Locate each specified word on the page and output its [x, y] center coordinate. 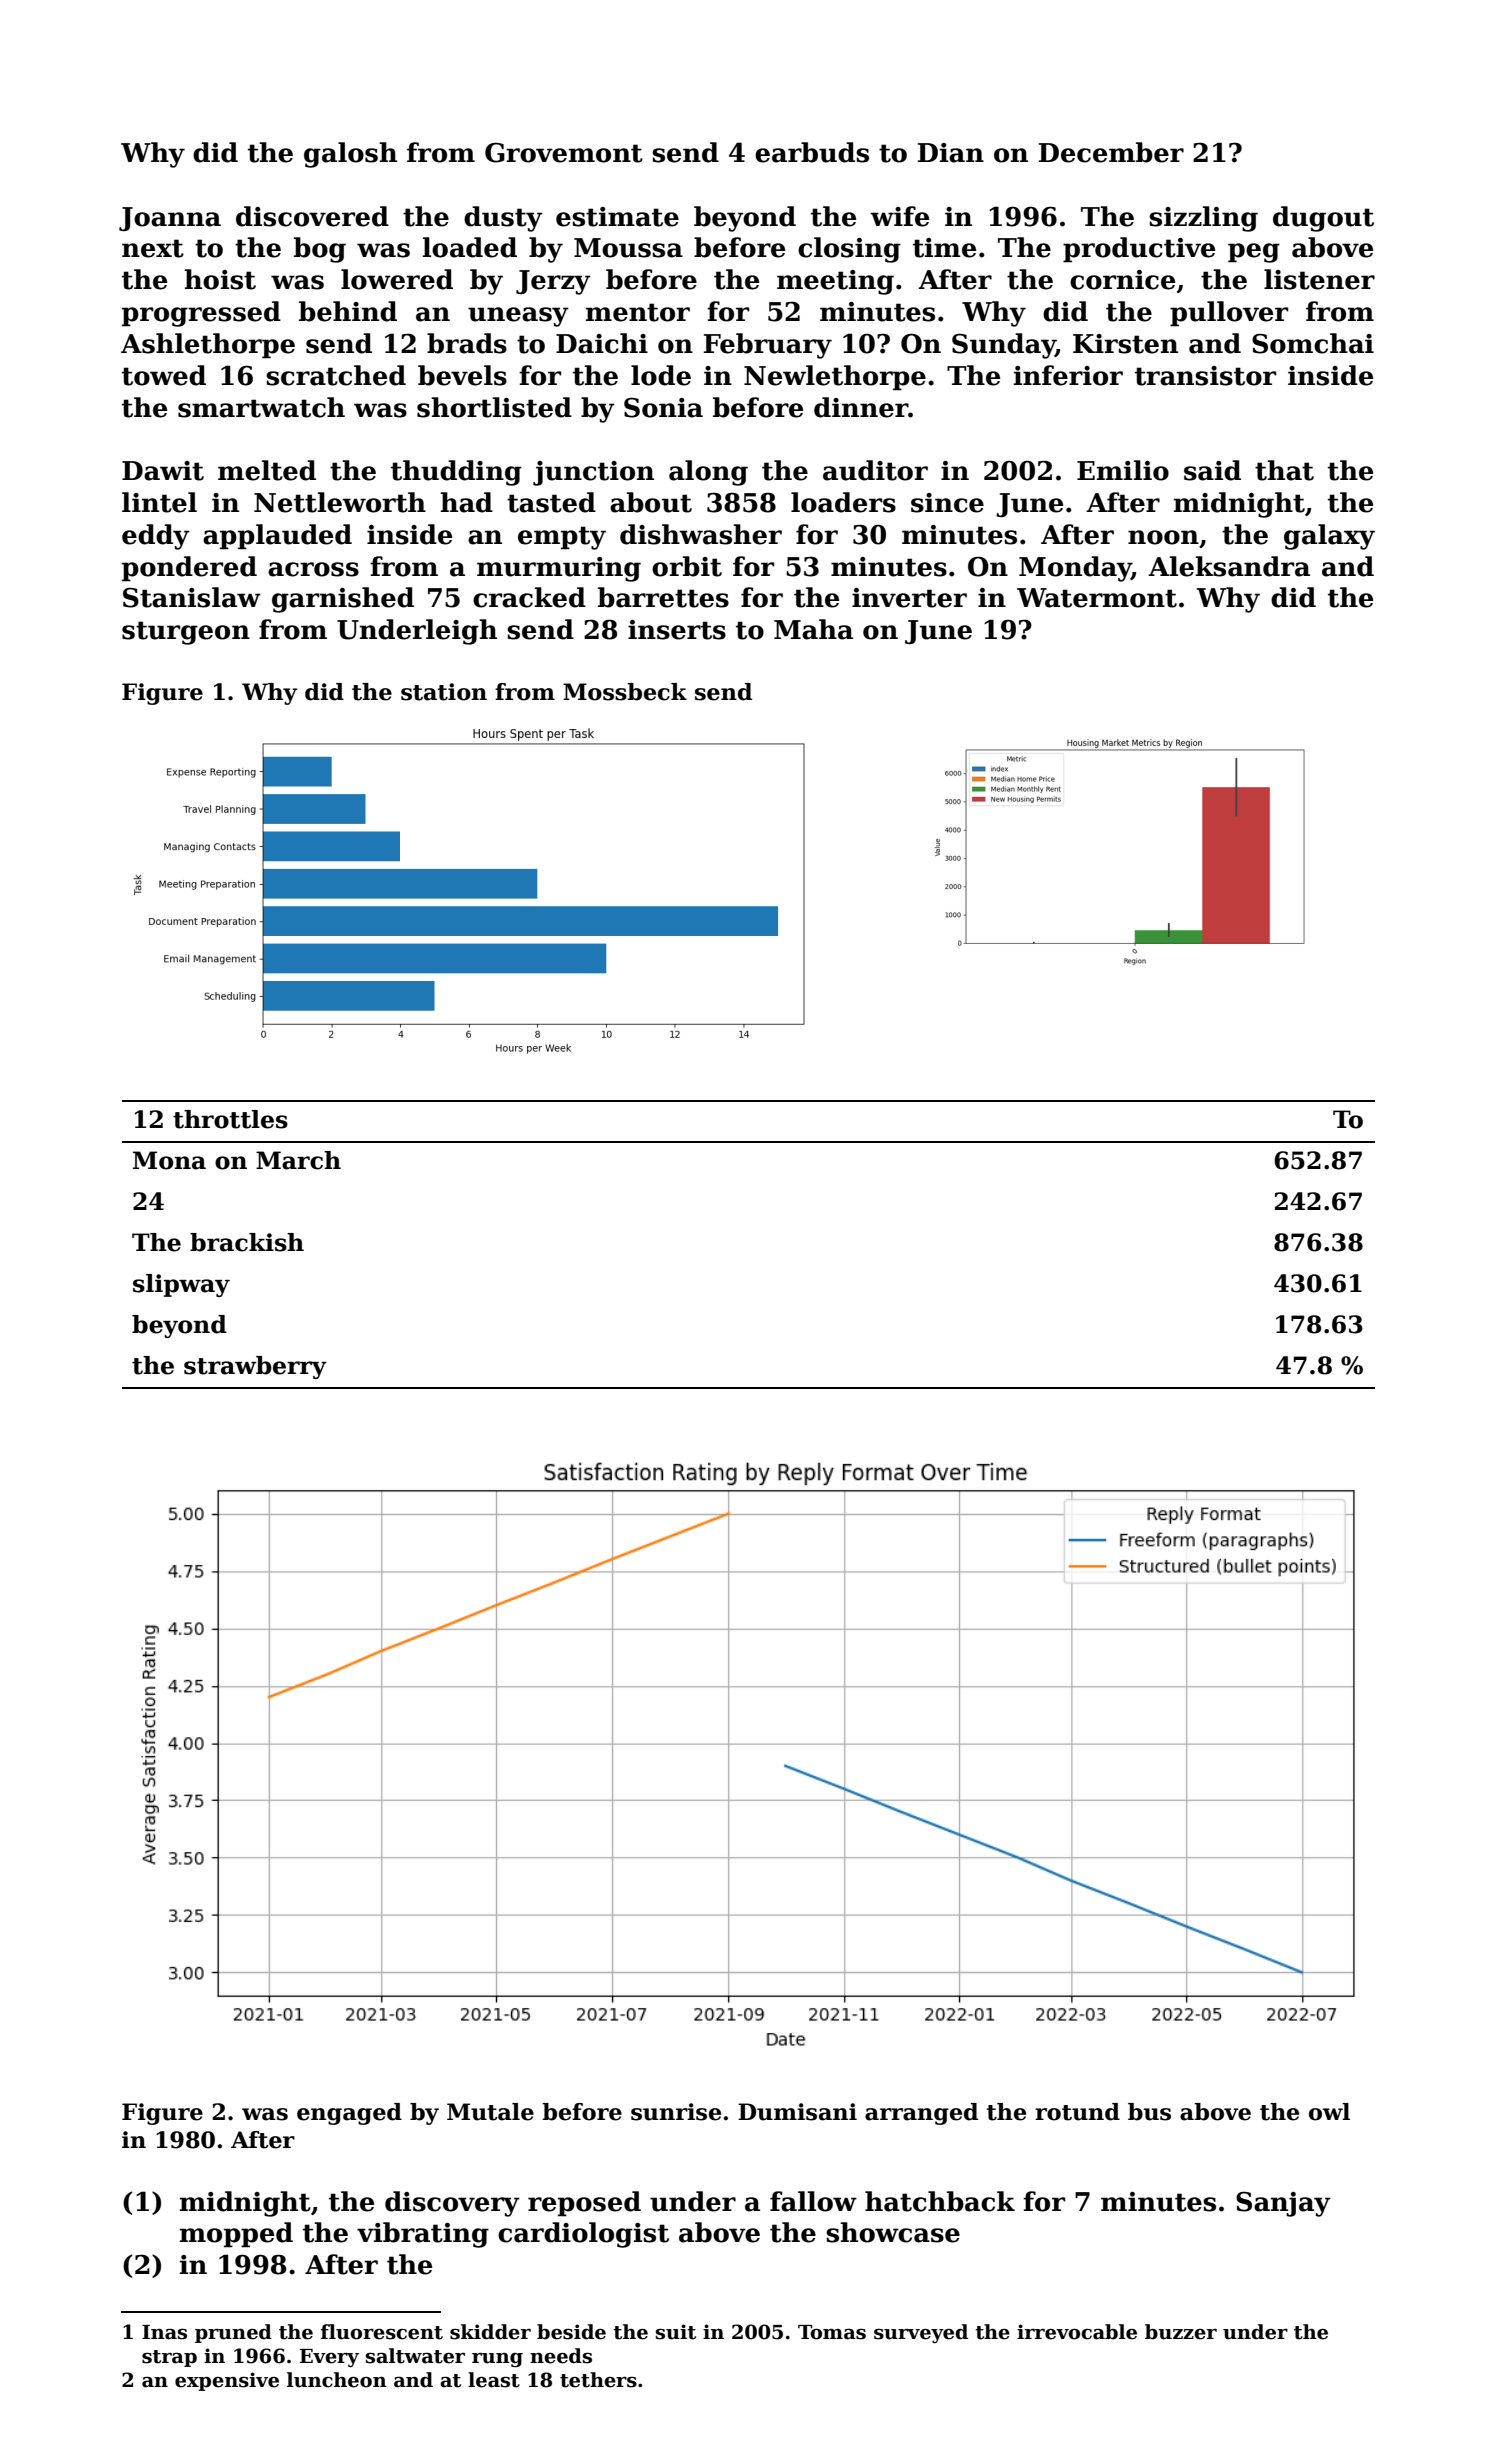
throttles [230, 1119]
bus [1149, 2112]
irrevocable [1077, 2332]
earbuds [812, 152]
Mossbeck [625, 692]
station [444, 692]
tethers [598, 2380]
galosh [350, 155]
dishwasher [701, 534]
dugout [1323, 219]
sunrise [676, 2112]
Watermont [1097, 598]
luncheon [337, 2380]
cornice [1122, 280]
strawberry [255, 1367]
